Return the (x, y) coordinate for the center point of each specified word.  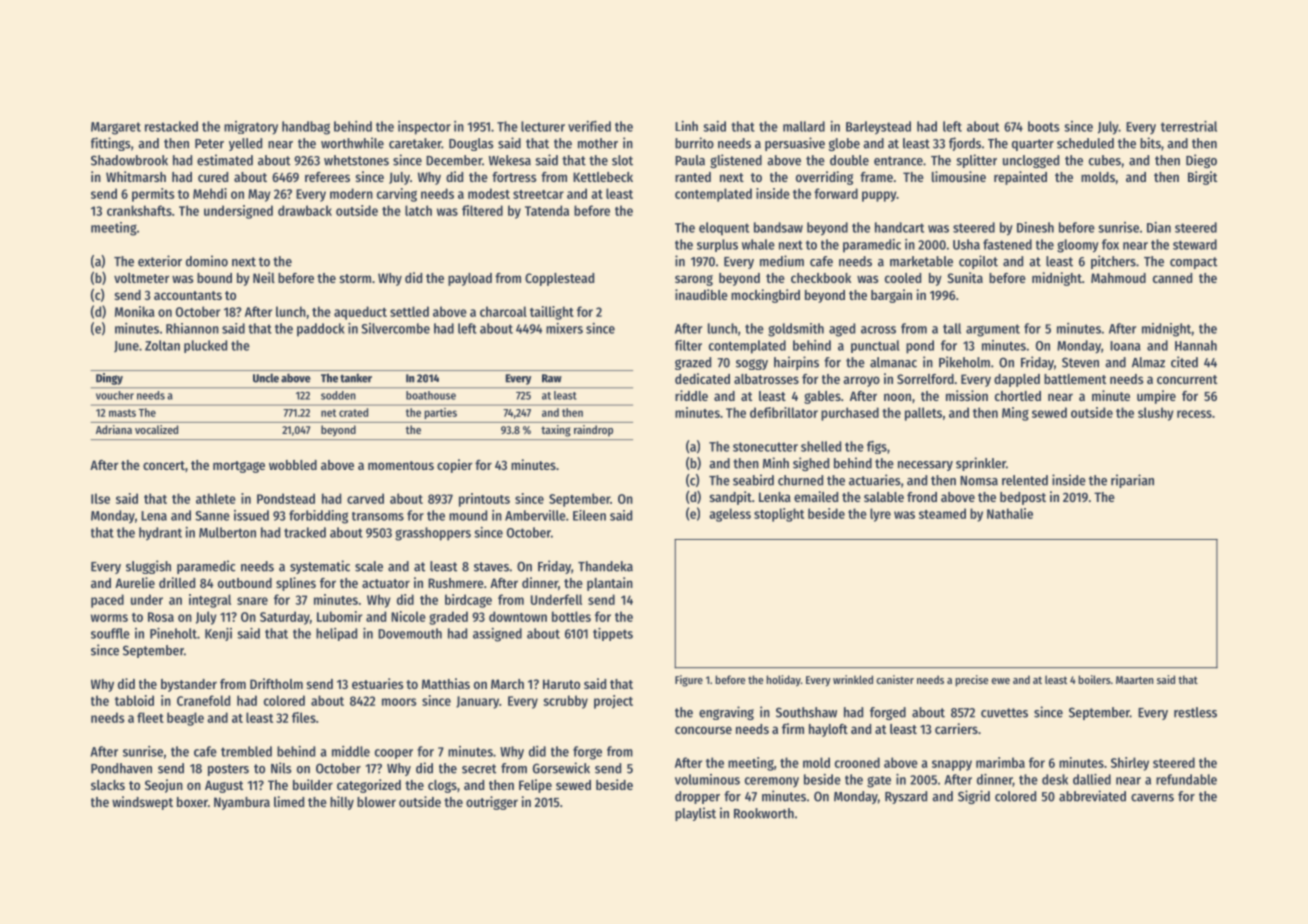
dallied (1092, 779)
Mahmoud (1118, 278)
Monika (135, 311)
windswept (142, 803)
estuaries (378, 683)
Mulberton (227, 532)
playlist (695, 814)
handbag (306, 128)
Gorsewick (561, 768)
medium (782, 261)
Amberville (535, 515)
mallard (804, 126)
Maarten (1134, 680)
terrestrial (1189, 126)
